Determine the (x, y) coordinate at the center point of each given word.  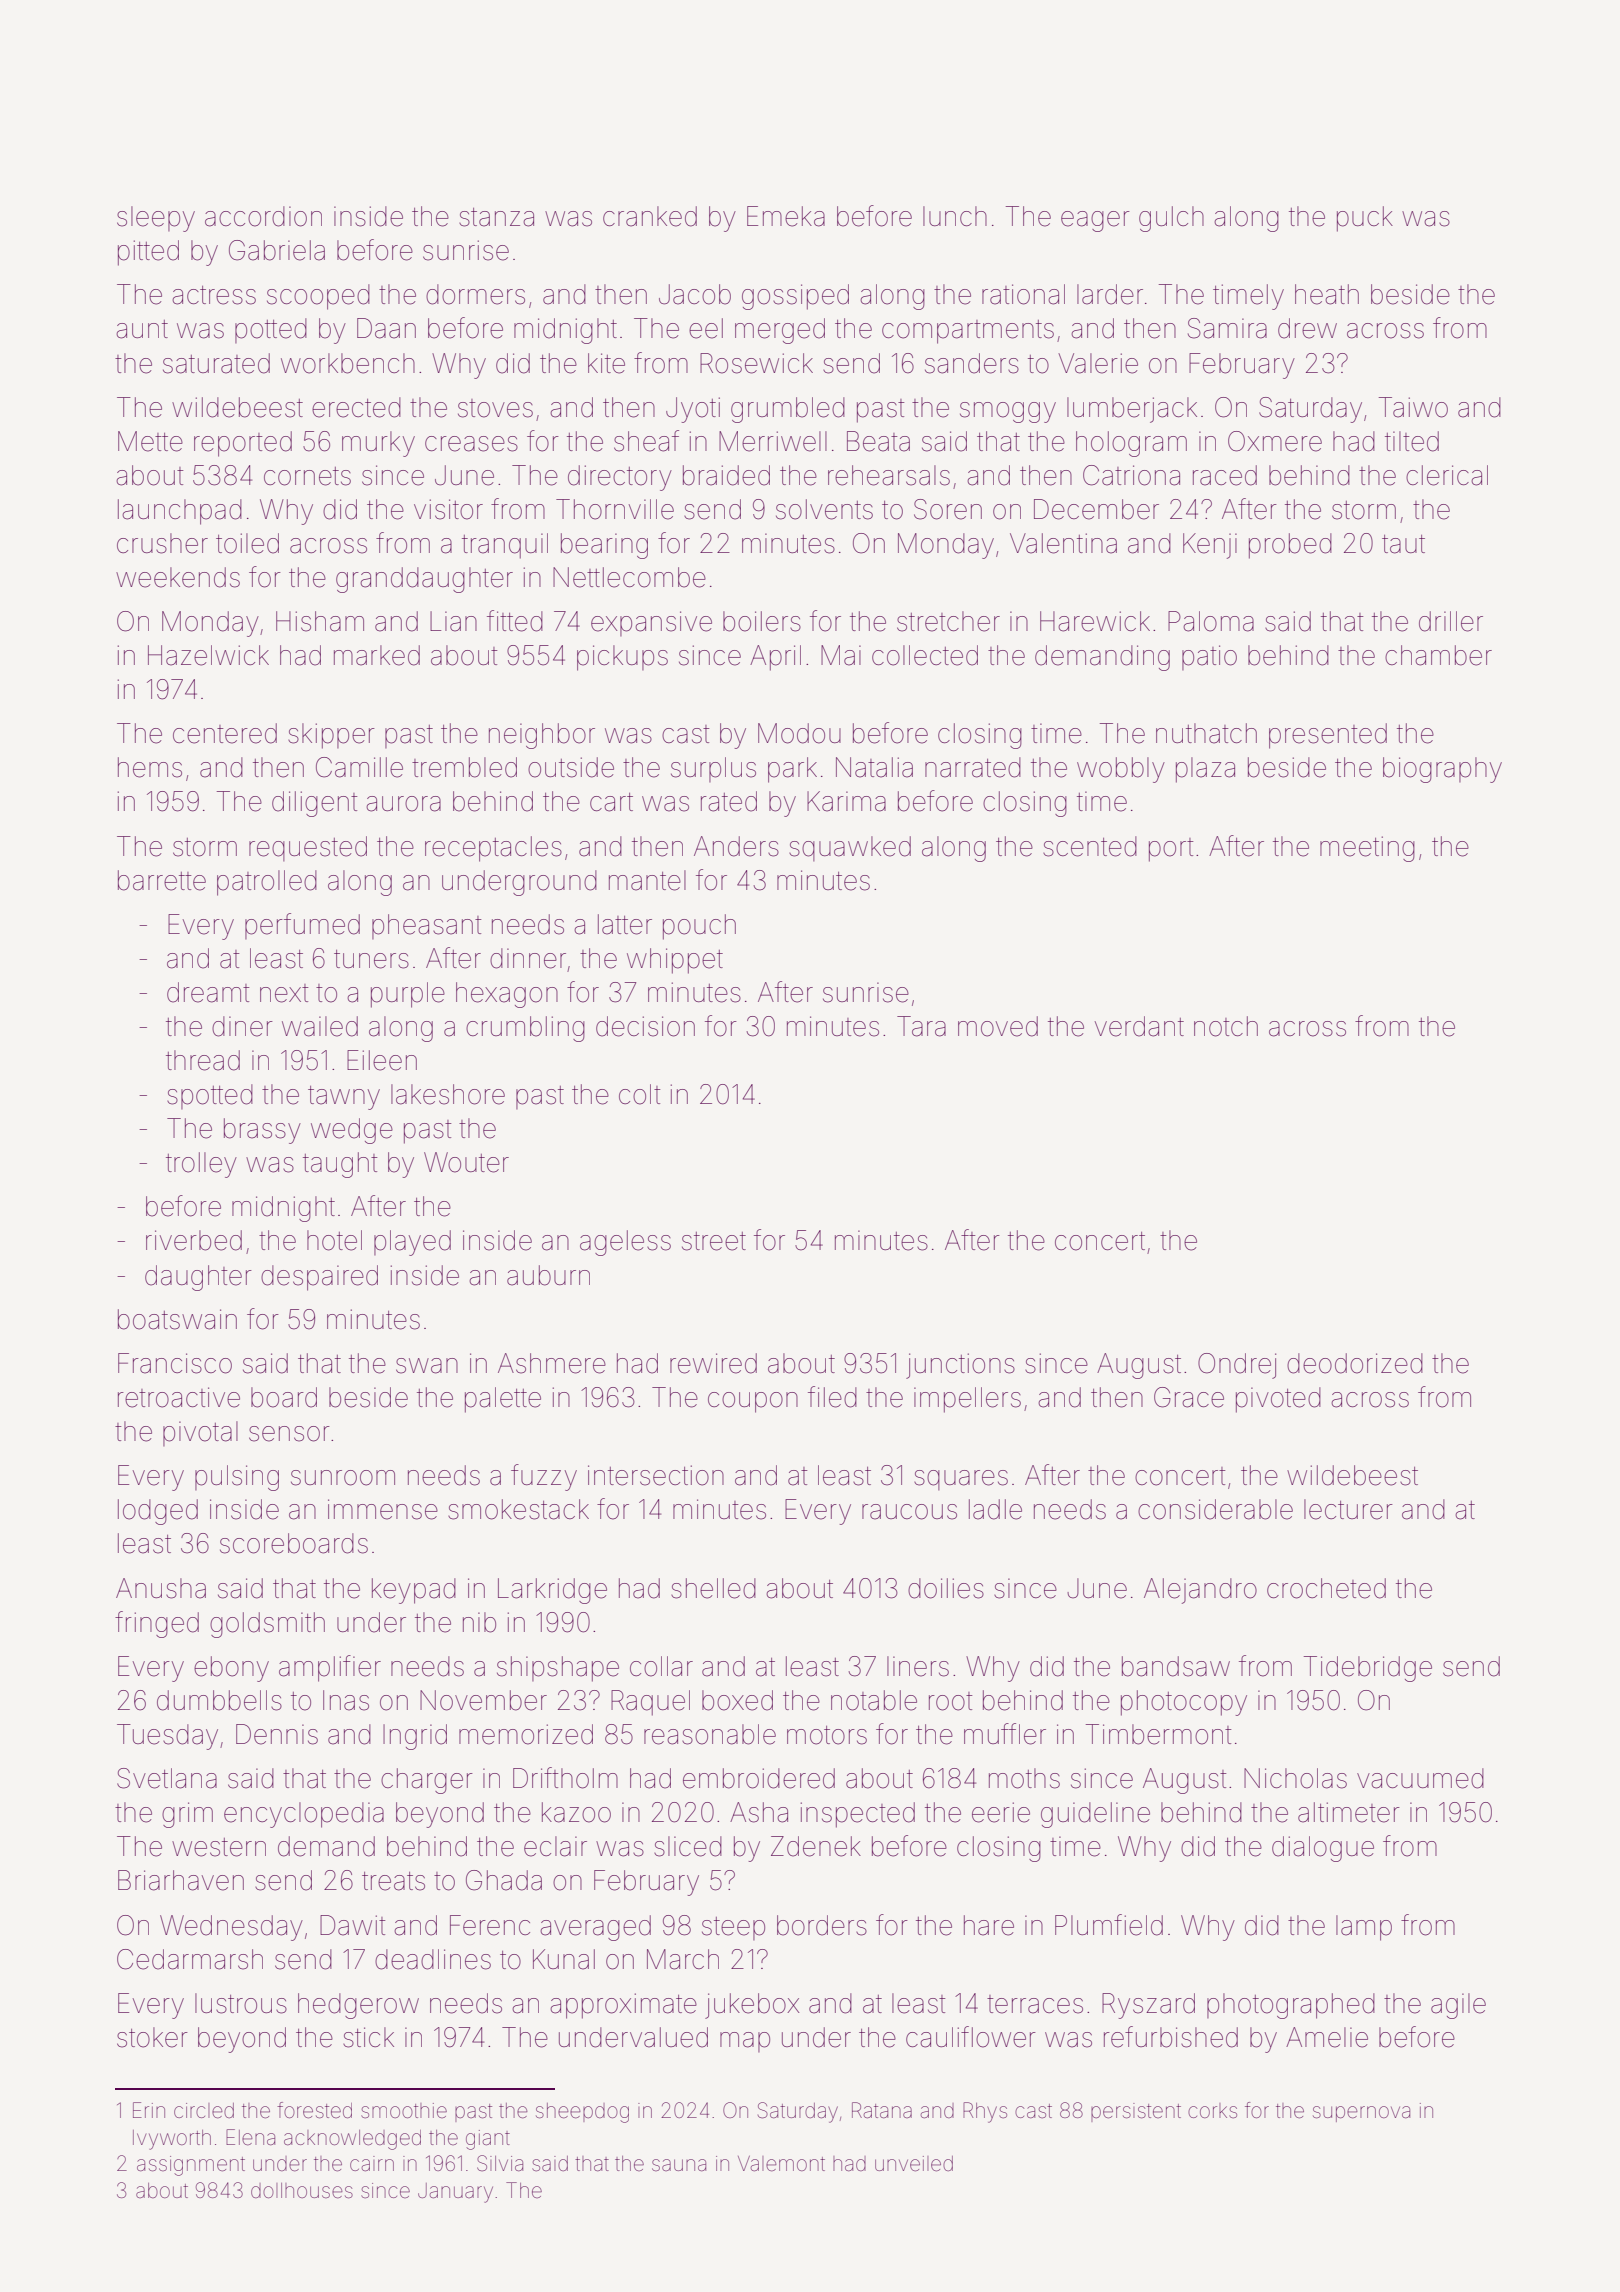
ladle (995, 1509)
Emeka (786, 216)
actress (214, 295)
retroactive (179, 1397)
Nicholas (1295, 1778)
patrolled (267, 883)
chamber (1438, 655)
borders (822, 1925)
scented (1090, 846)
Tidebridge (1368, 1669)
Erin (149, 2110)
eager (1095, 221)
